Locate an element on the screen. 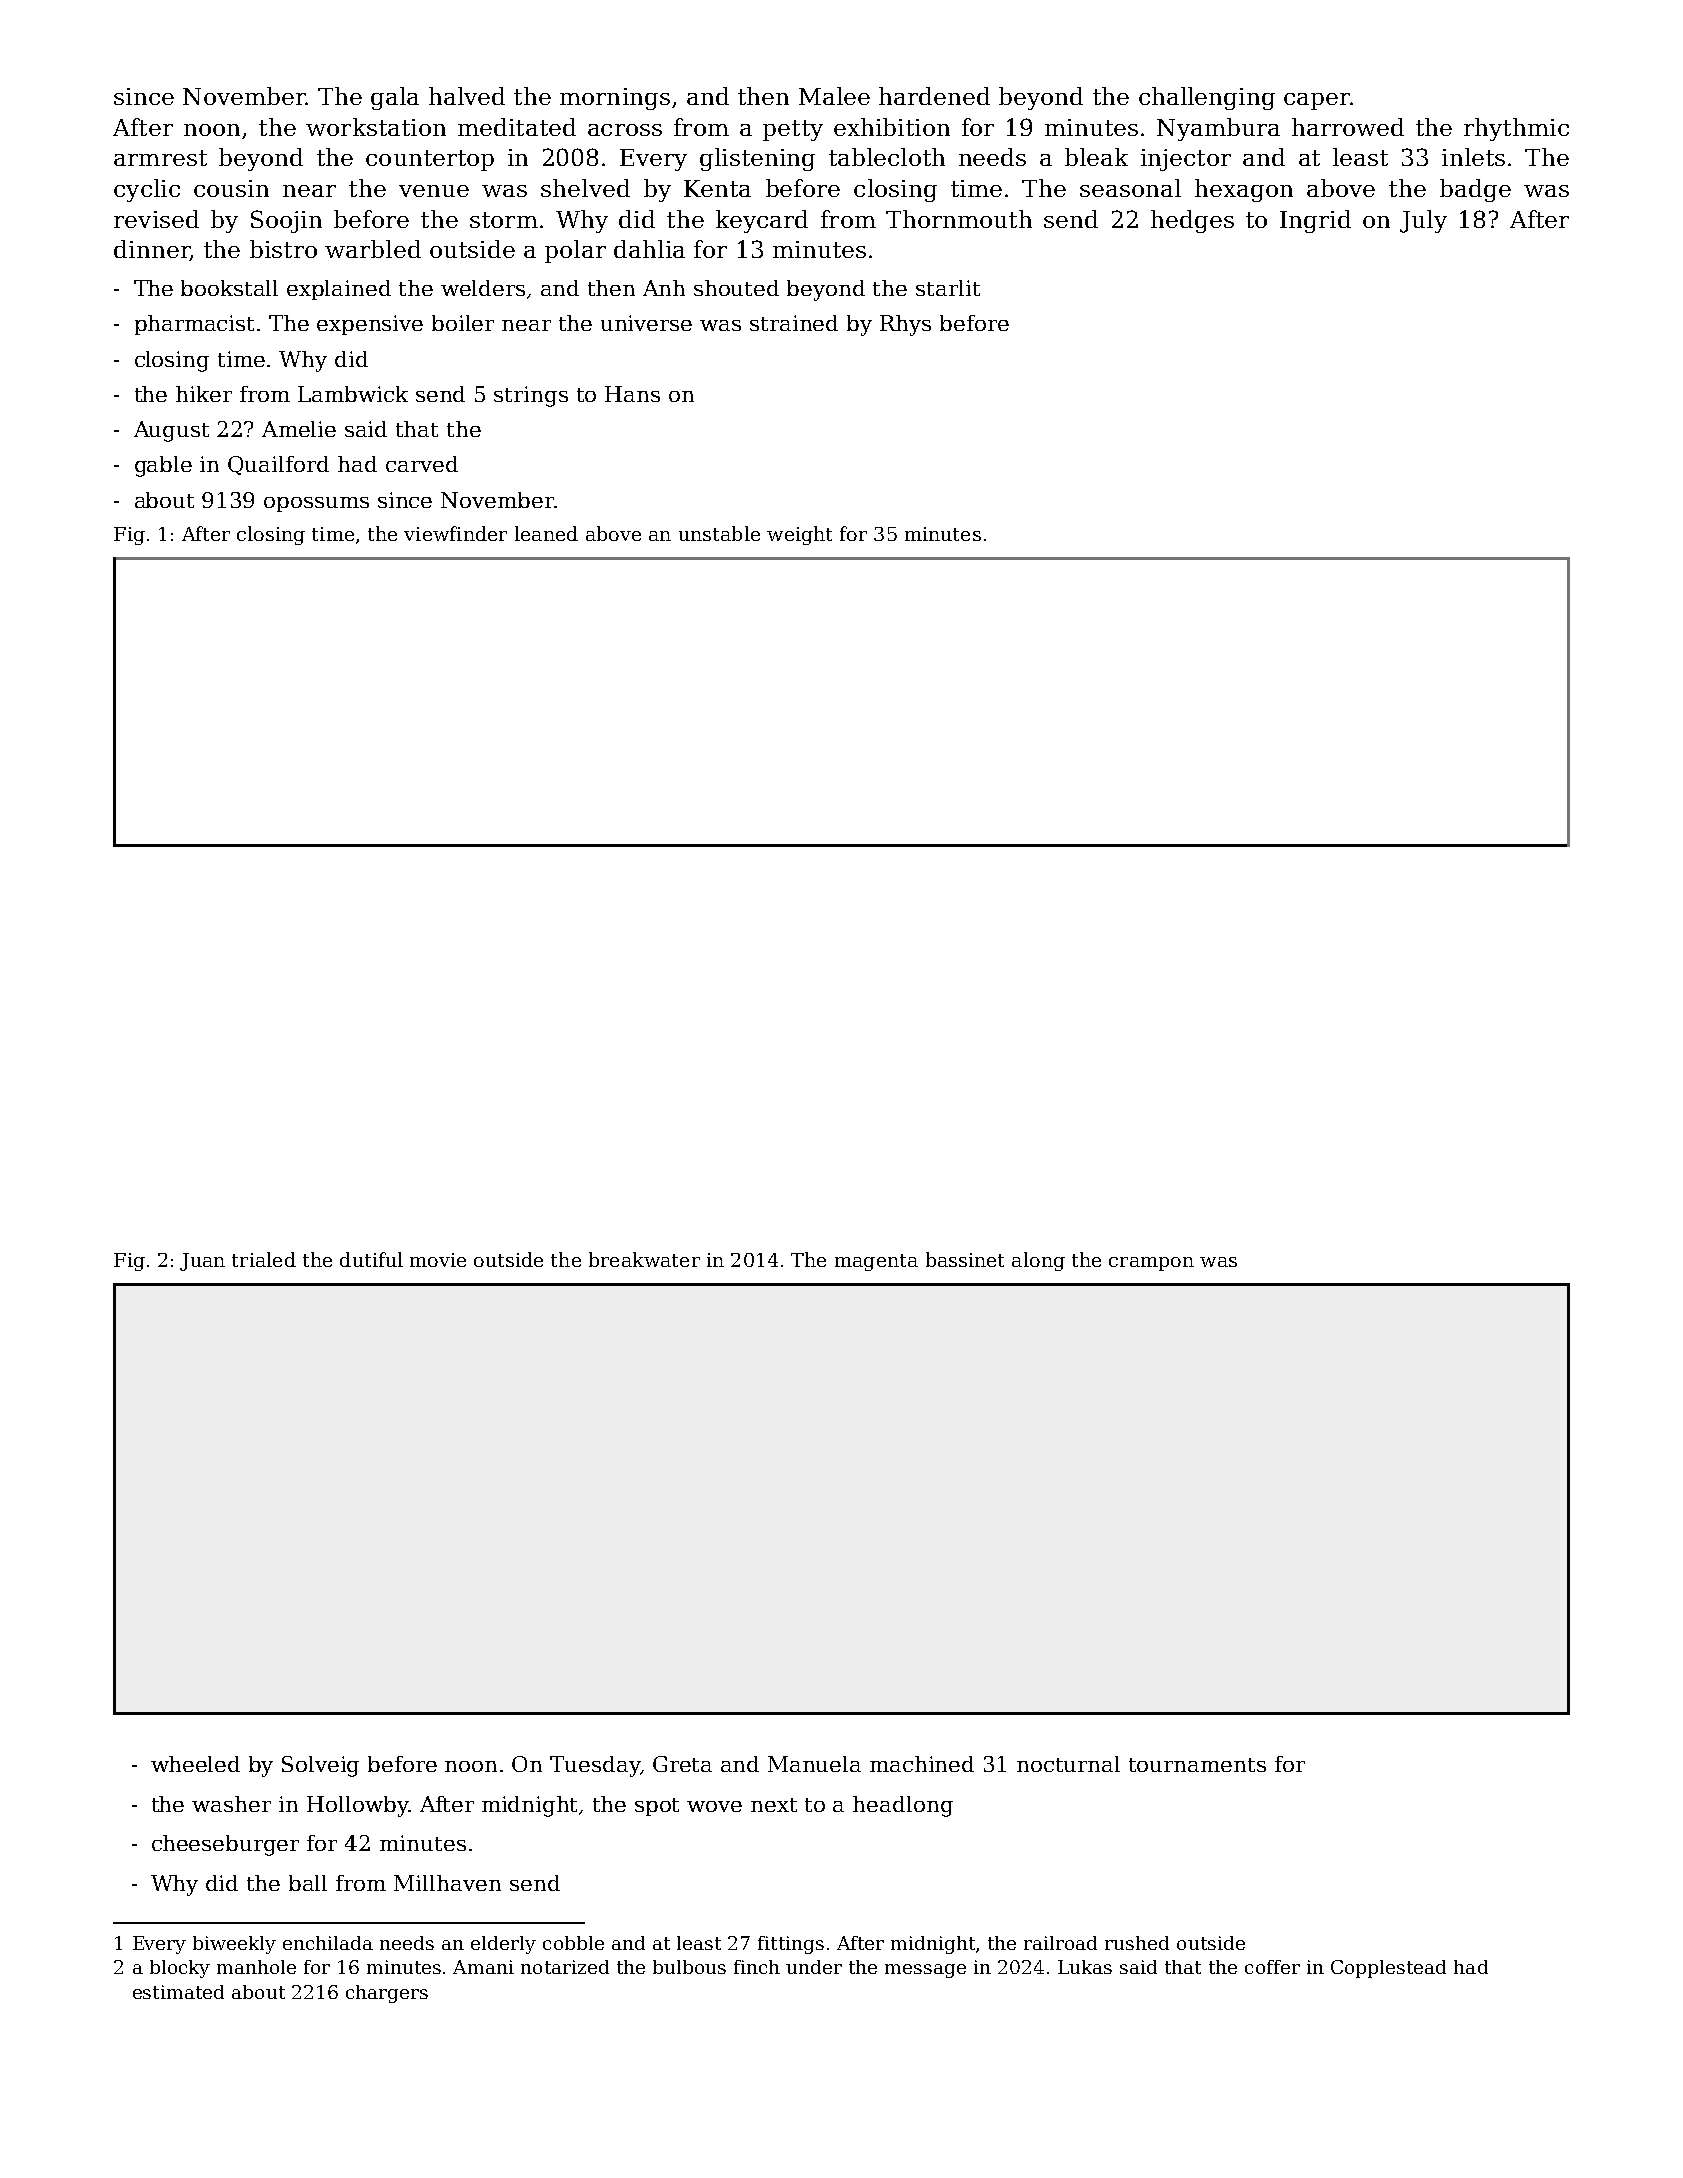 The height and width of the screenshot is (2178, 1683). weight is located at coordinates (799, 535).
